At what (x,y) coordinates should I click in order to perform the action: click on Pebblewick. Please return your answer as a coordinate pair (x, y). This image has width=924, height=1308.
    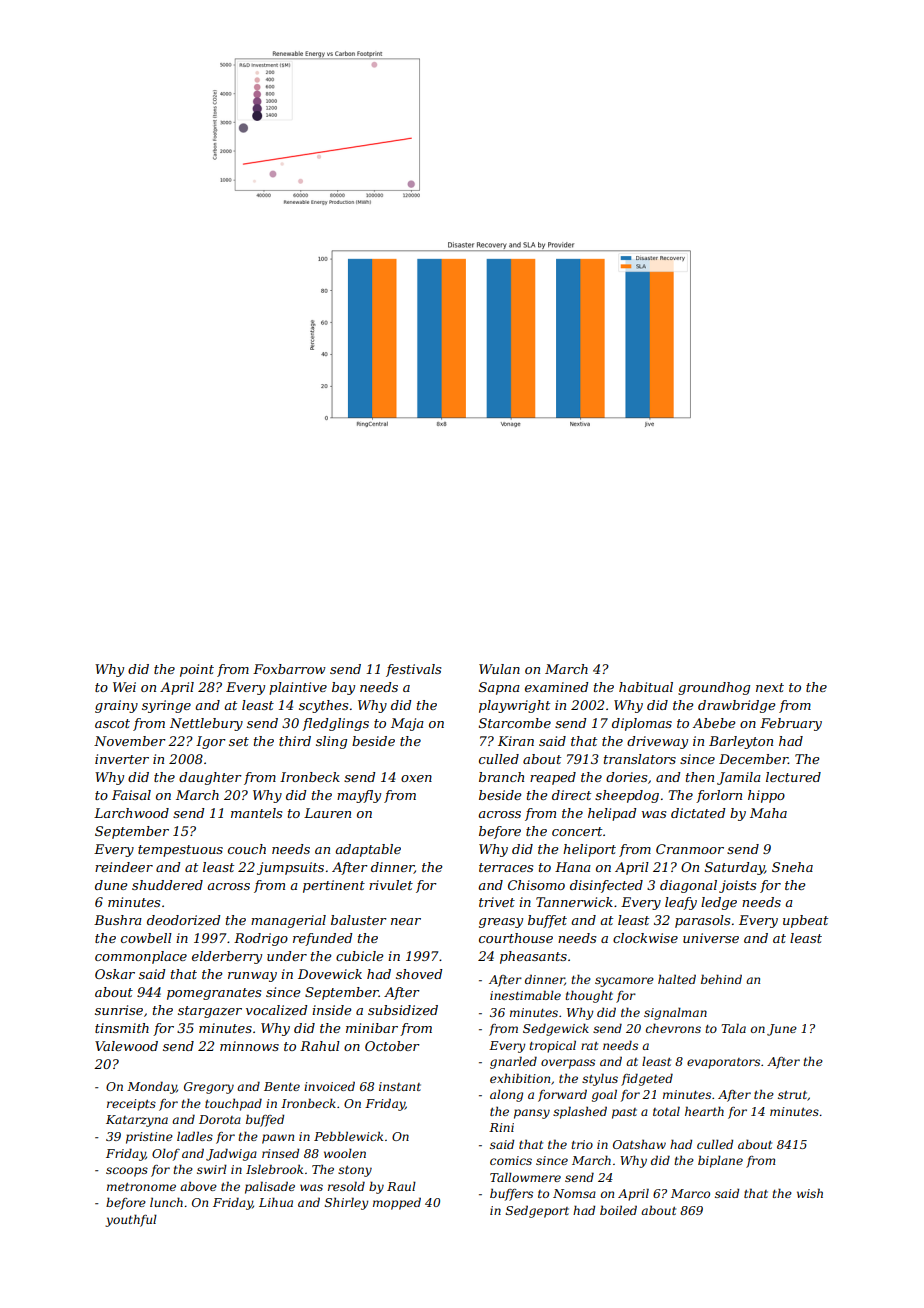
    Looking at the image, I should click on (348, 1136).
